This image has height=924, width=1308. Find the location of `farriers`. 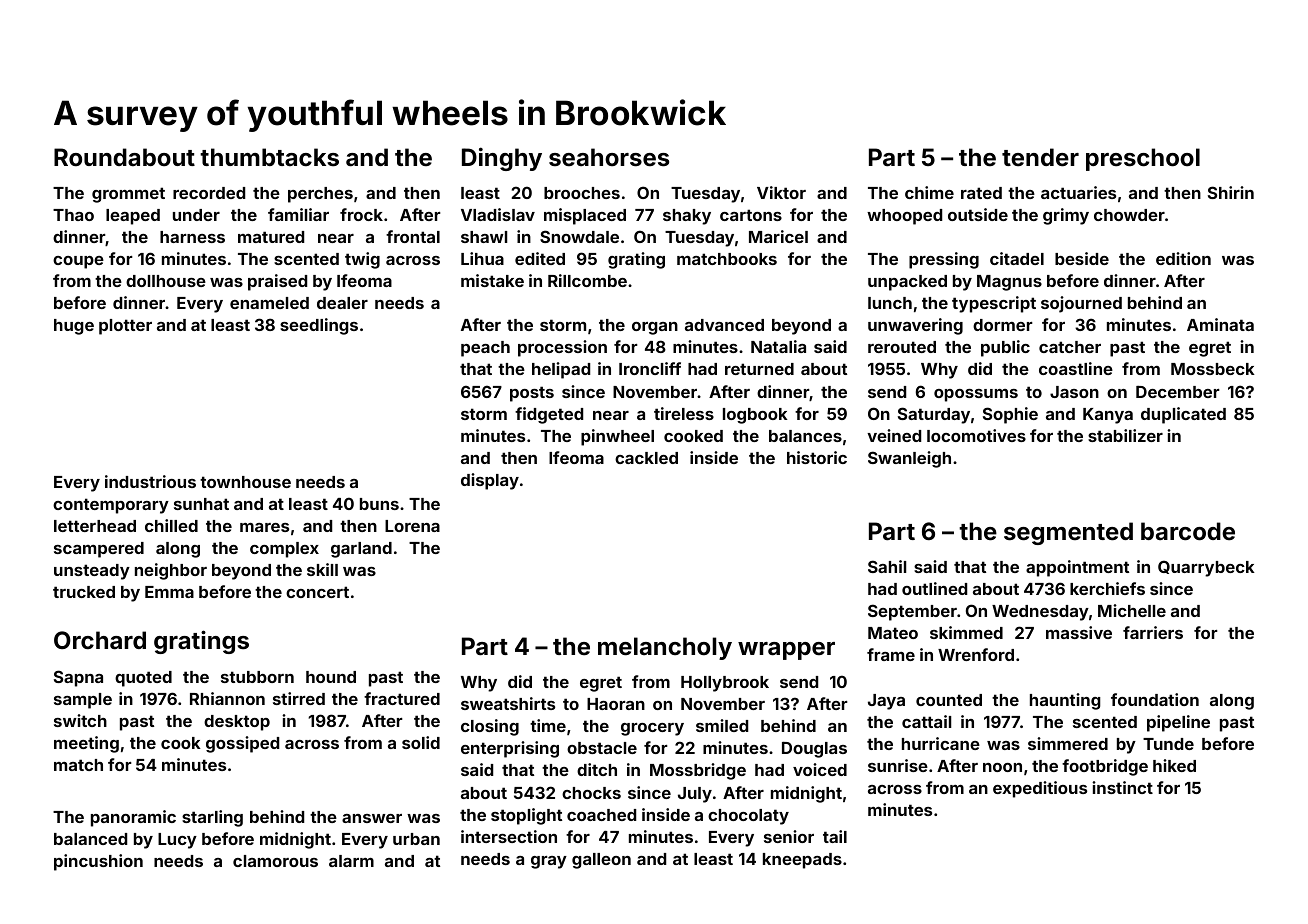

farriers is located at coordinates (1153, 632).
